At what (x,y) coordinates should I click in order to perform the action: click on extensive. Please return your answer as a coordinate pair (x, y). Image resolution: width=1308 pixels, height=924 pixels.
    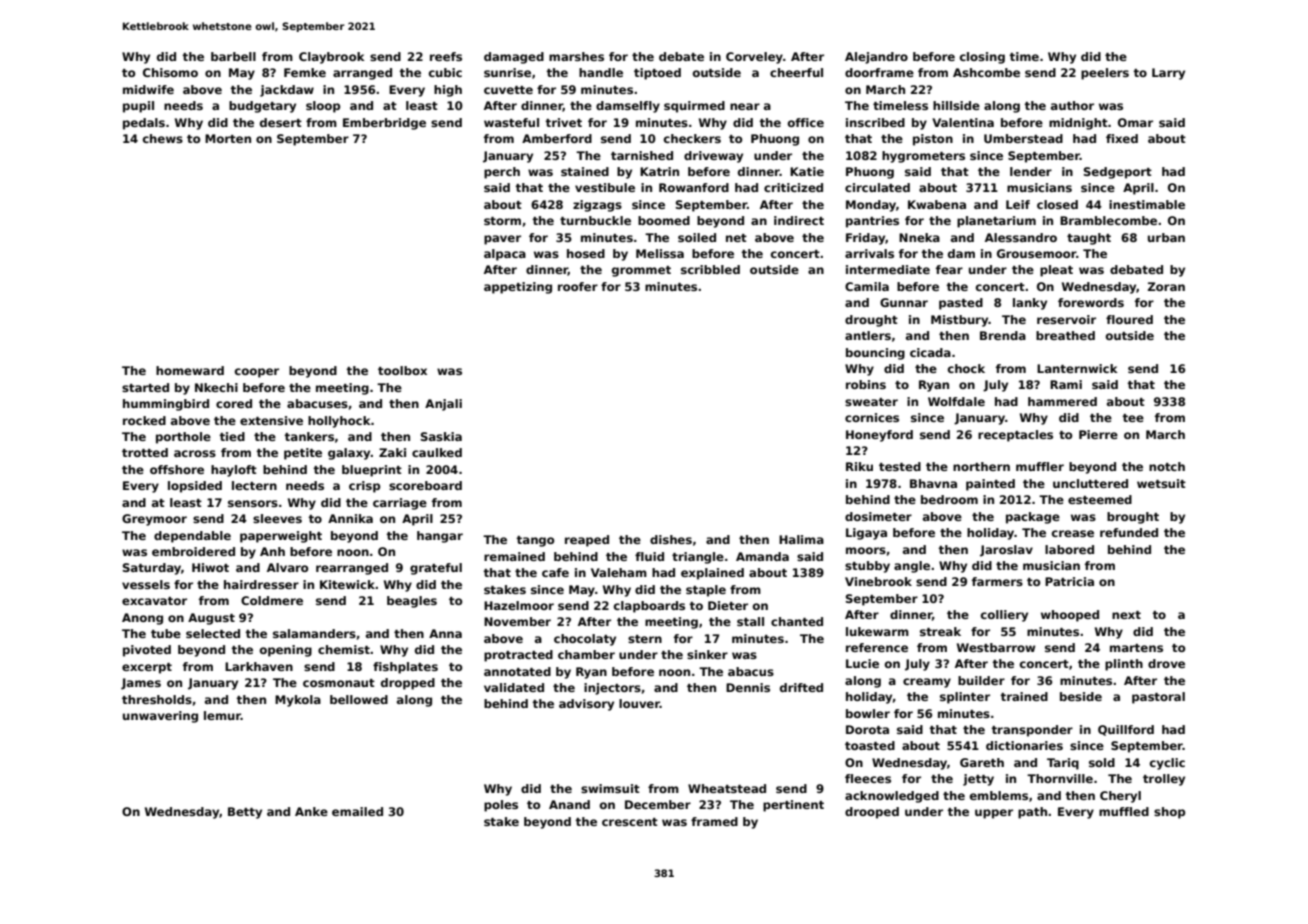
    Looking at the image, I should click on (271, 420).
